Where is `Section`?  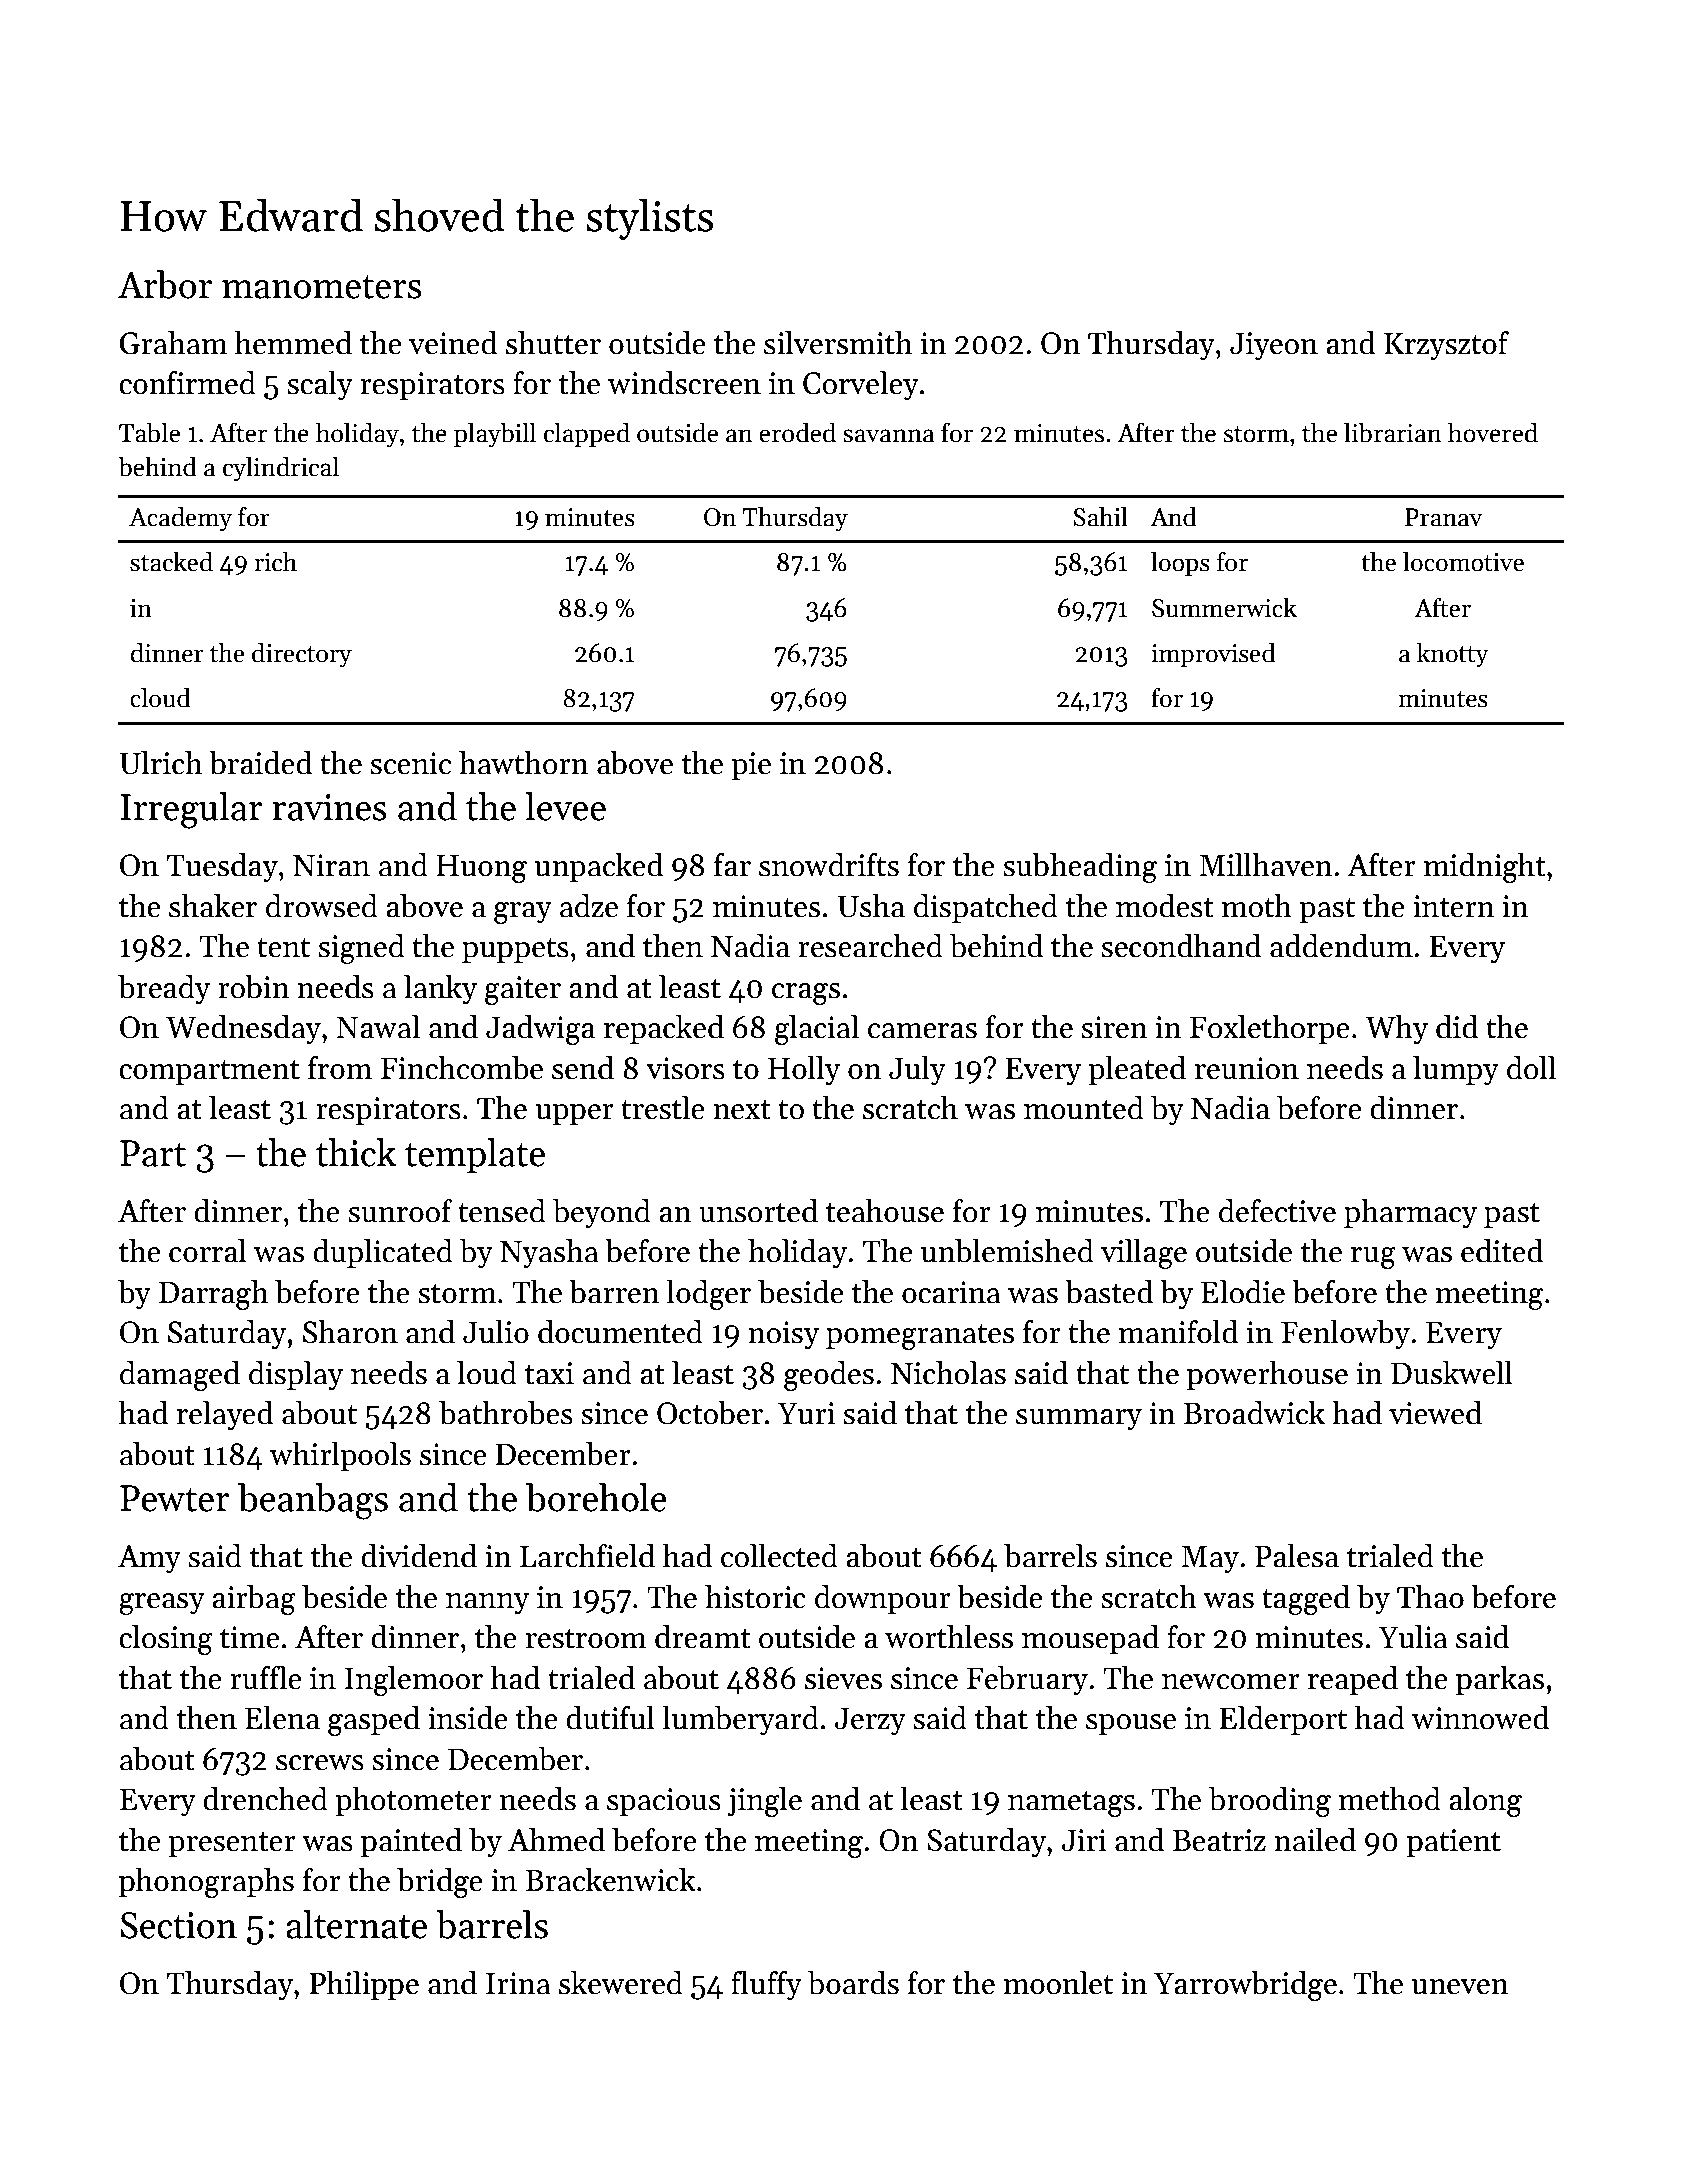
Section is located at coordinates (178, 1925).
